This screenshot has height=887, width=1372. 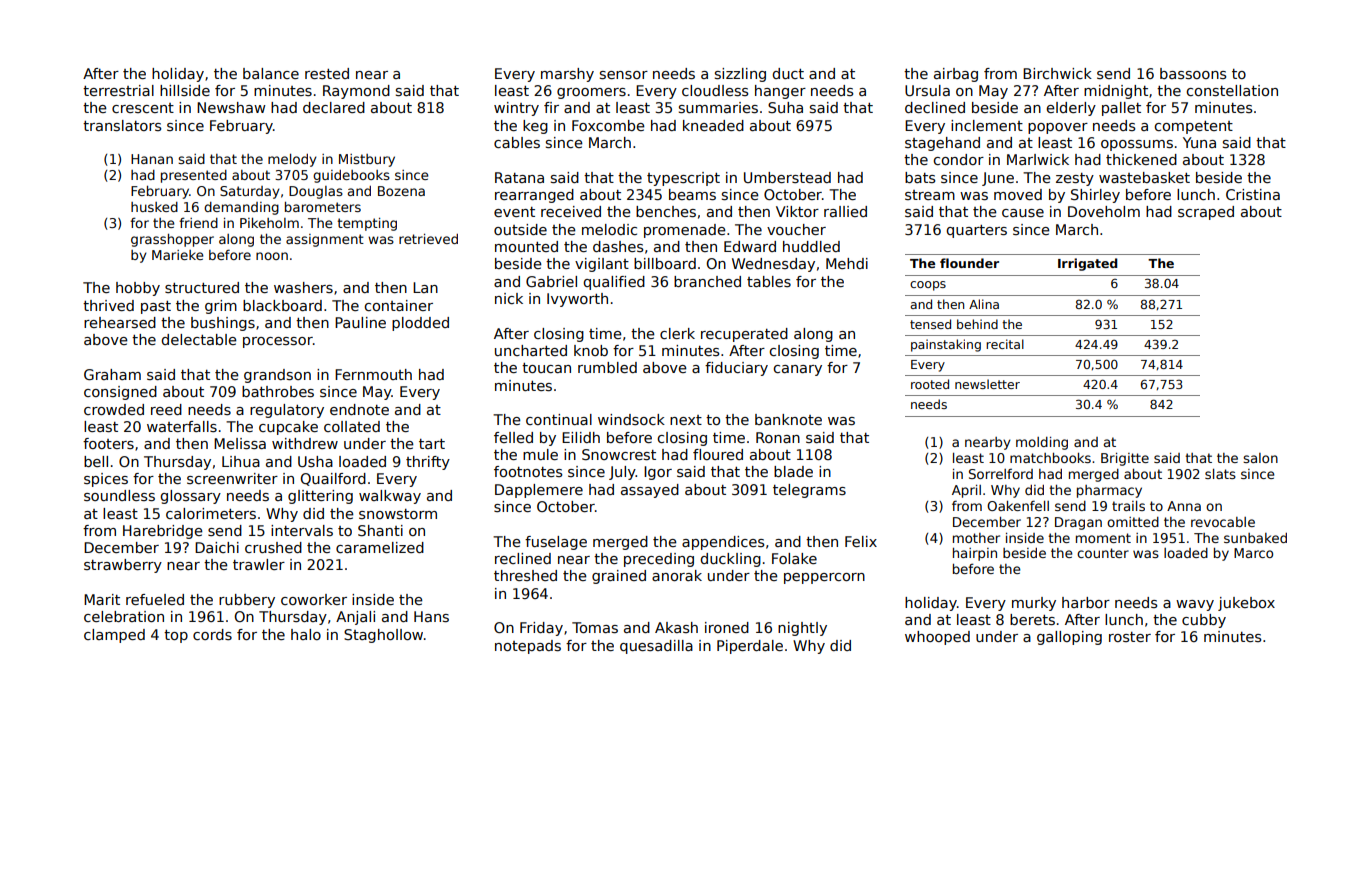 I want to click on Newshaw, so click(x=231, y=107).
